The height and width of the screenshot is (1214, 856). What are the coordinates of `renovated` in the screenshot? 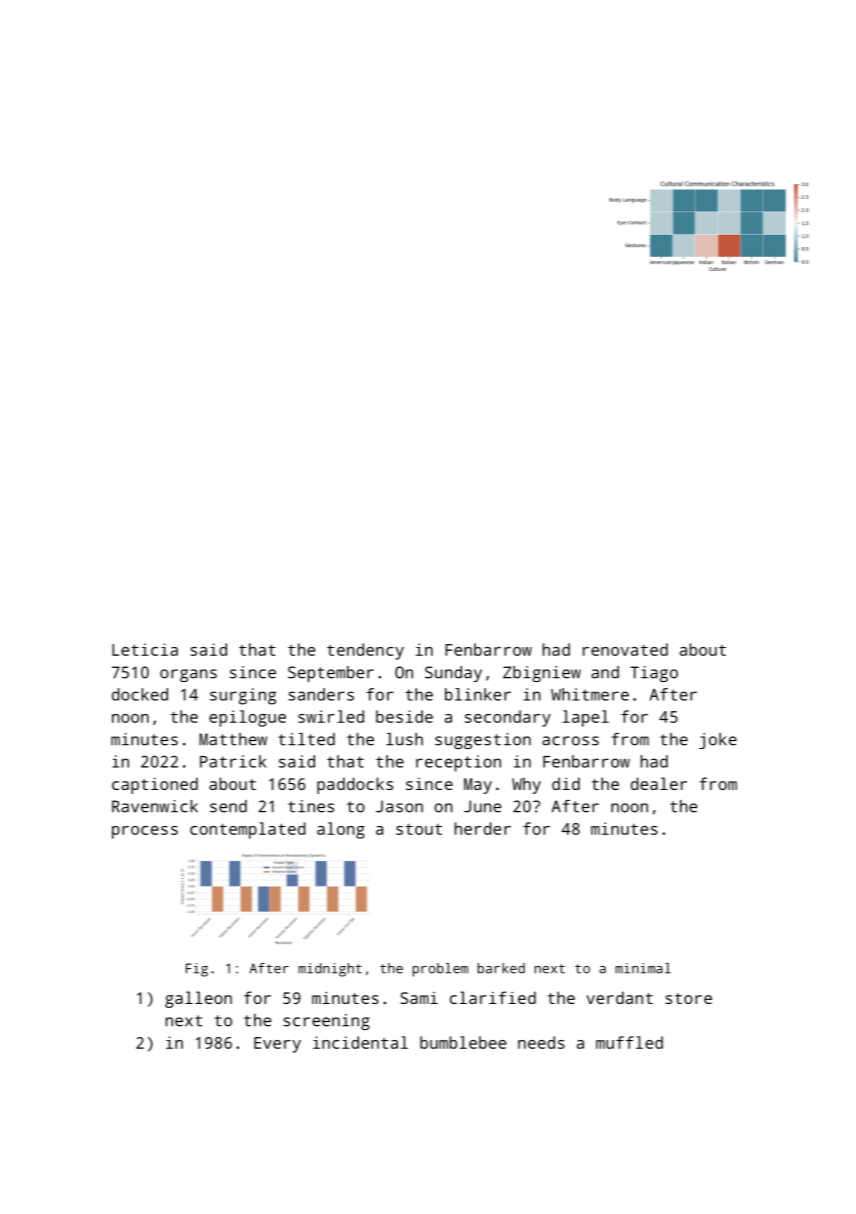 It's located at (625, 649).
